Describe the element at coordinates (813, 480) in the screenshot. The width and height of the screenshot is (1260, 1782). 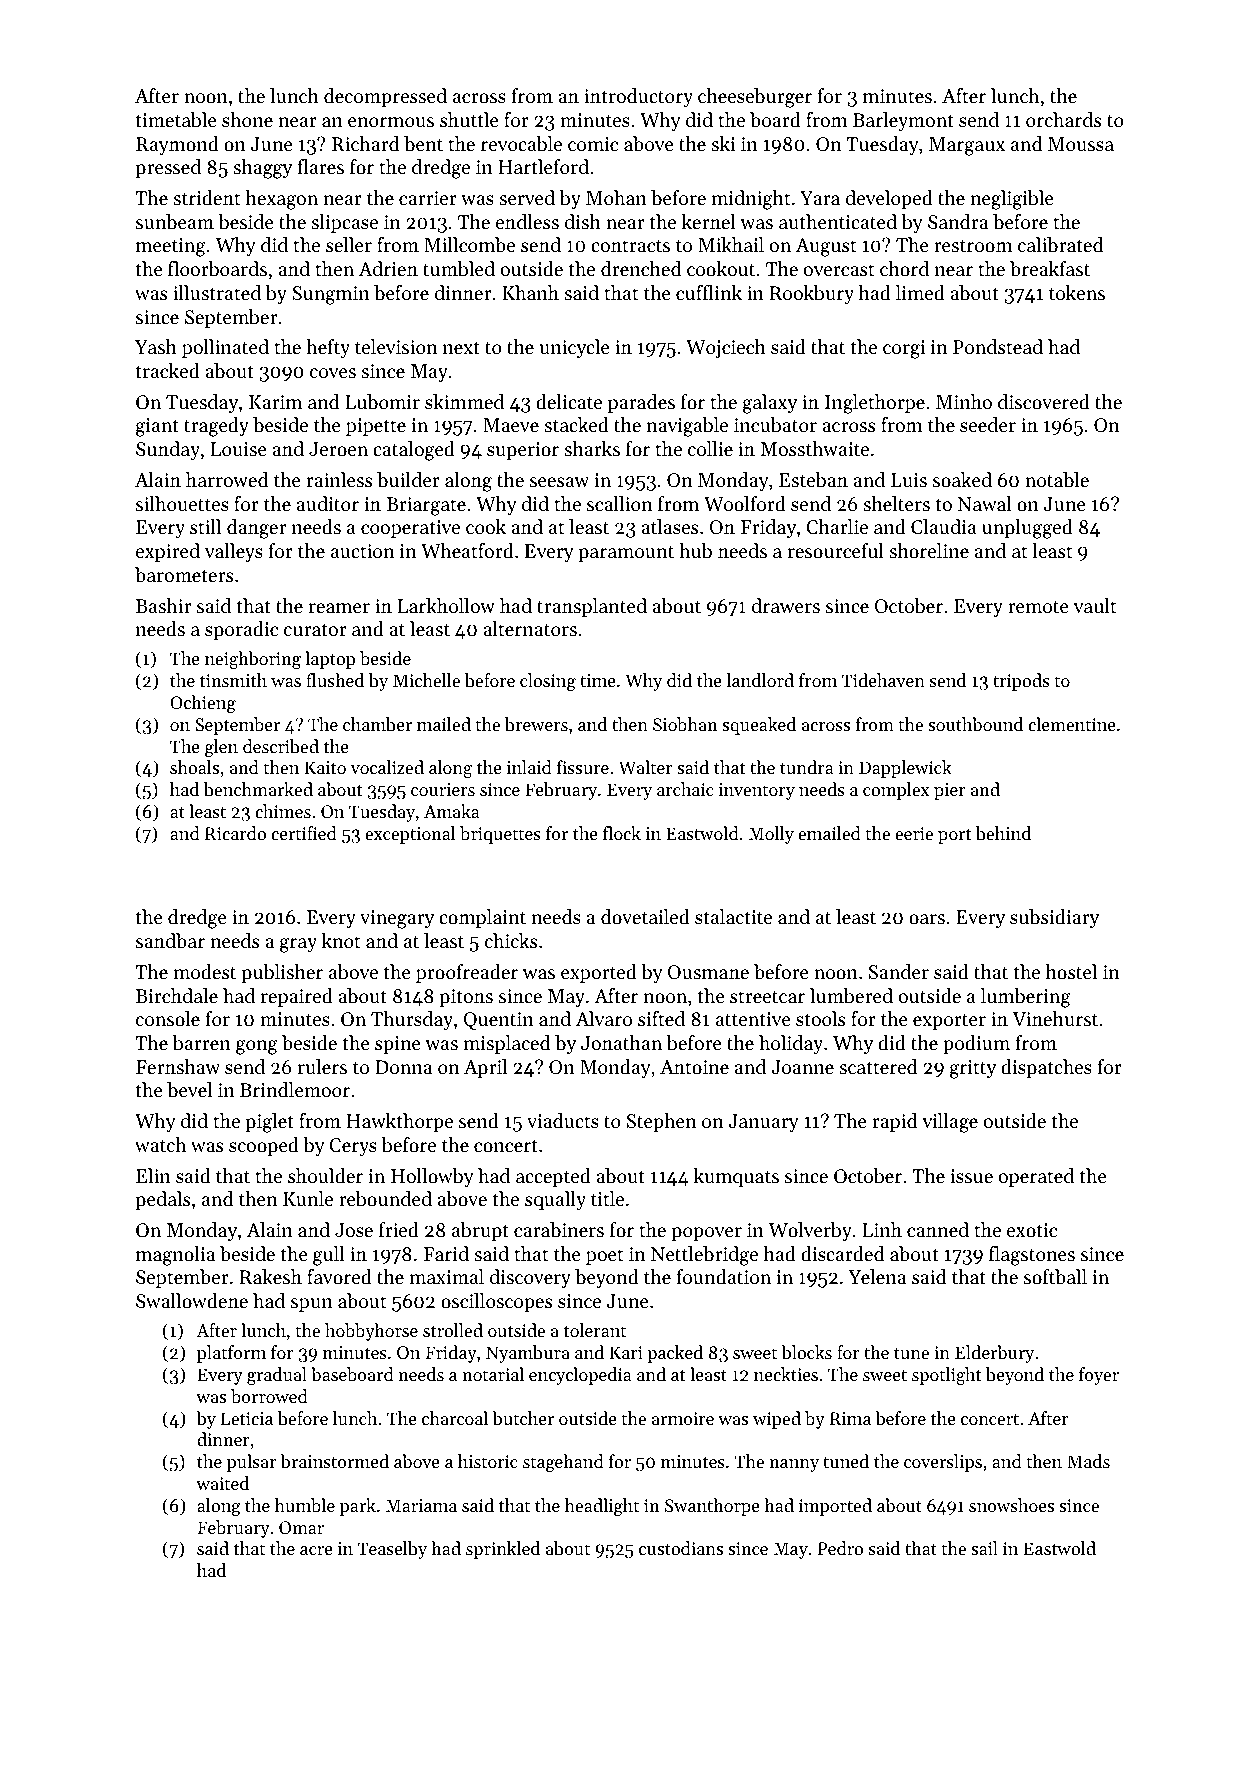
I see `Esteban` at that location.
